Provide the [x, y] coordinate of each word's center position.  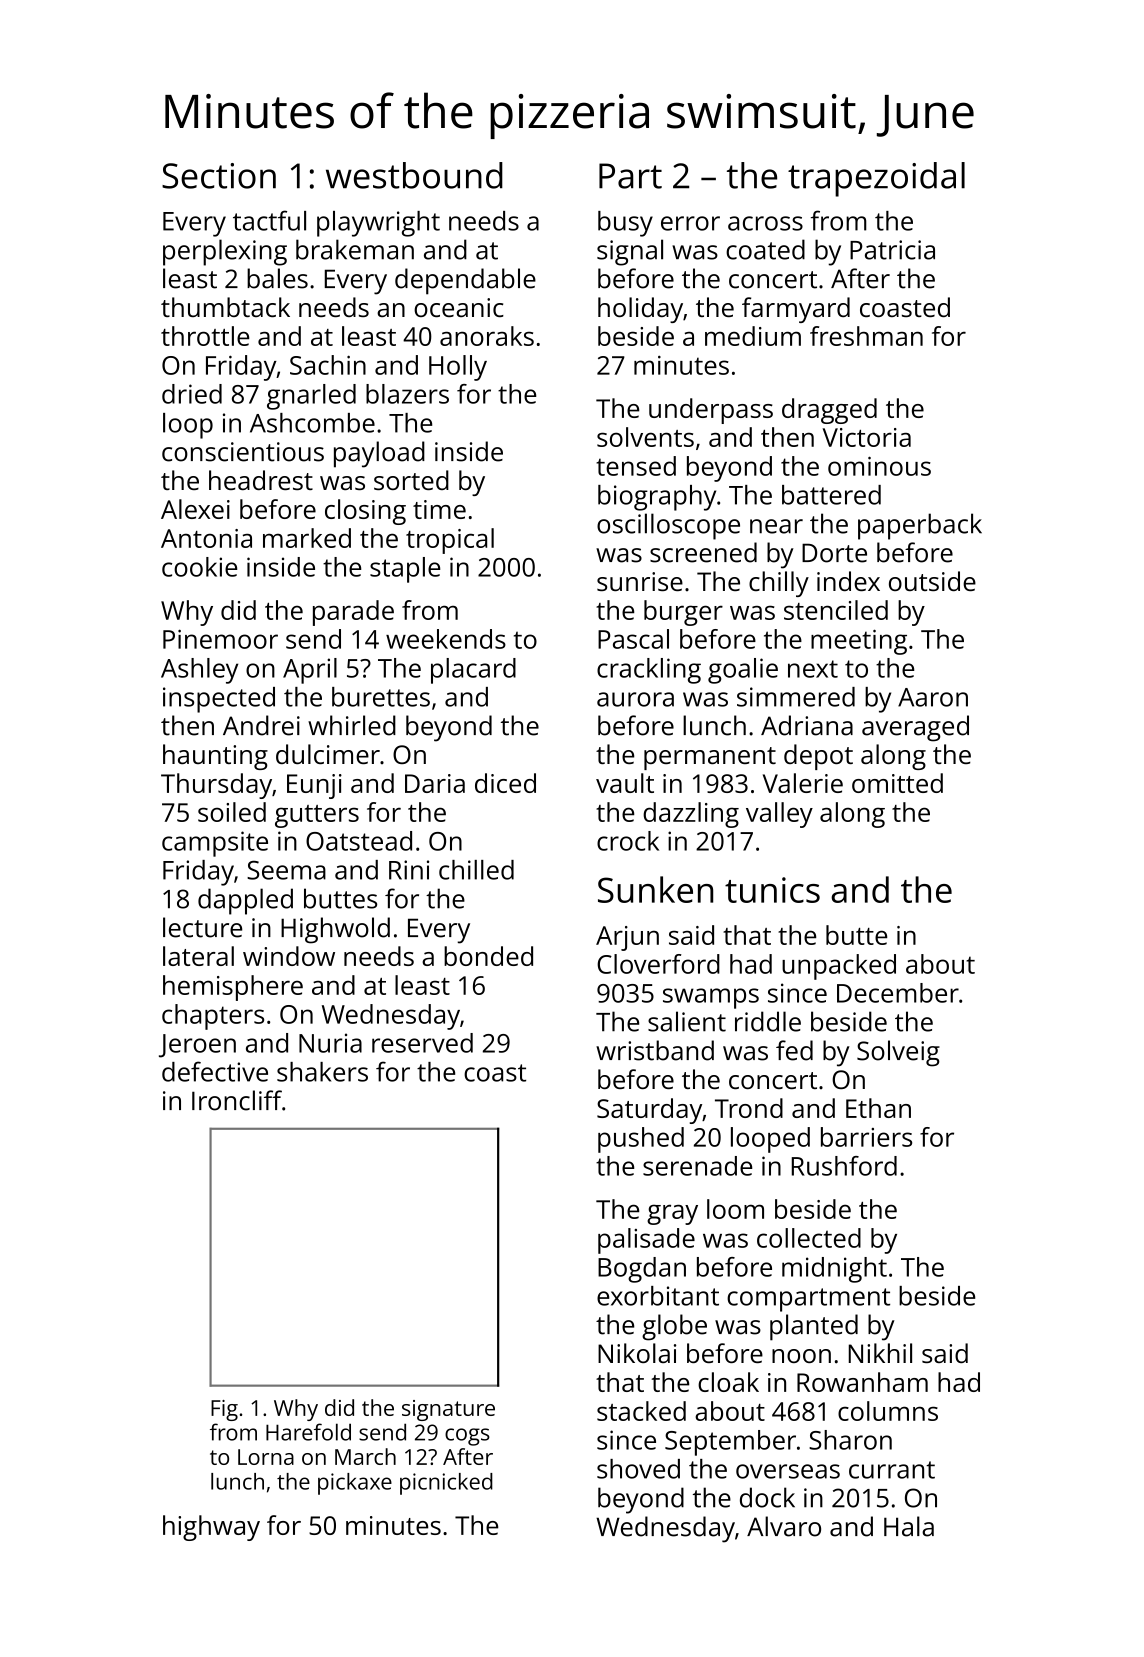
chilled [476, 870]
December [898, 993]
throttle [205, 336]
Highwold [335, 930]
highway [211, 1528]
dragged [829, 411]
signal [630, 252]
